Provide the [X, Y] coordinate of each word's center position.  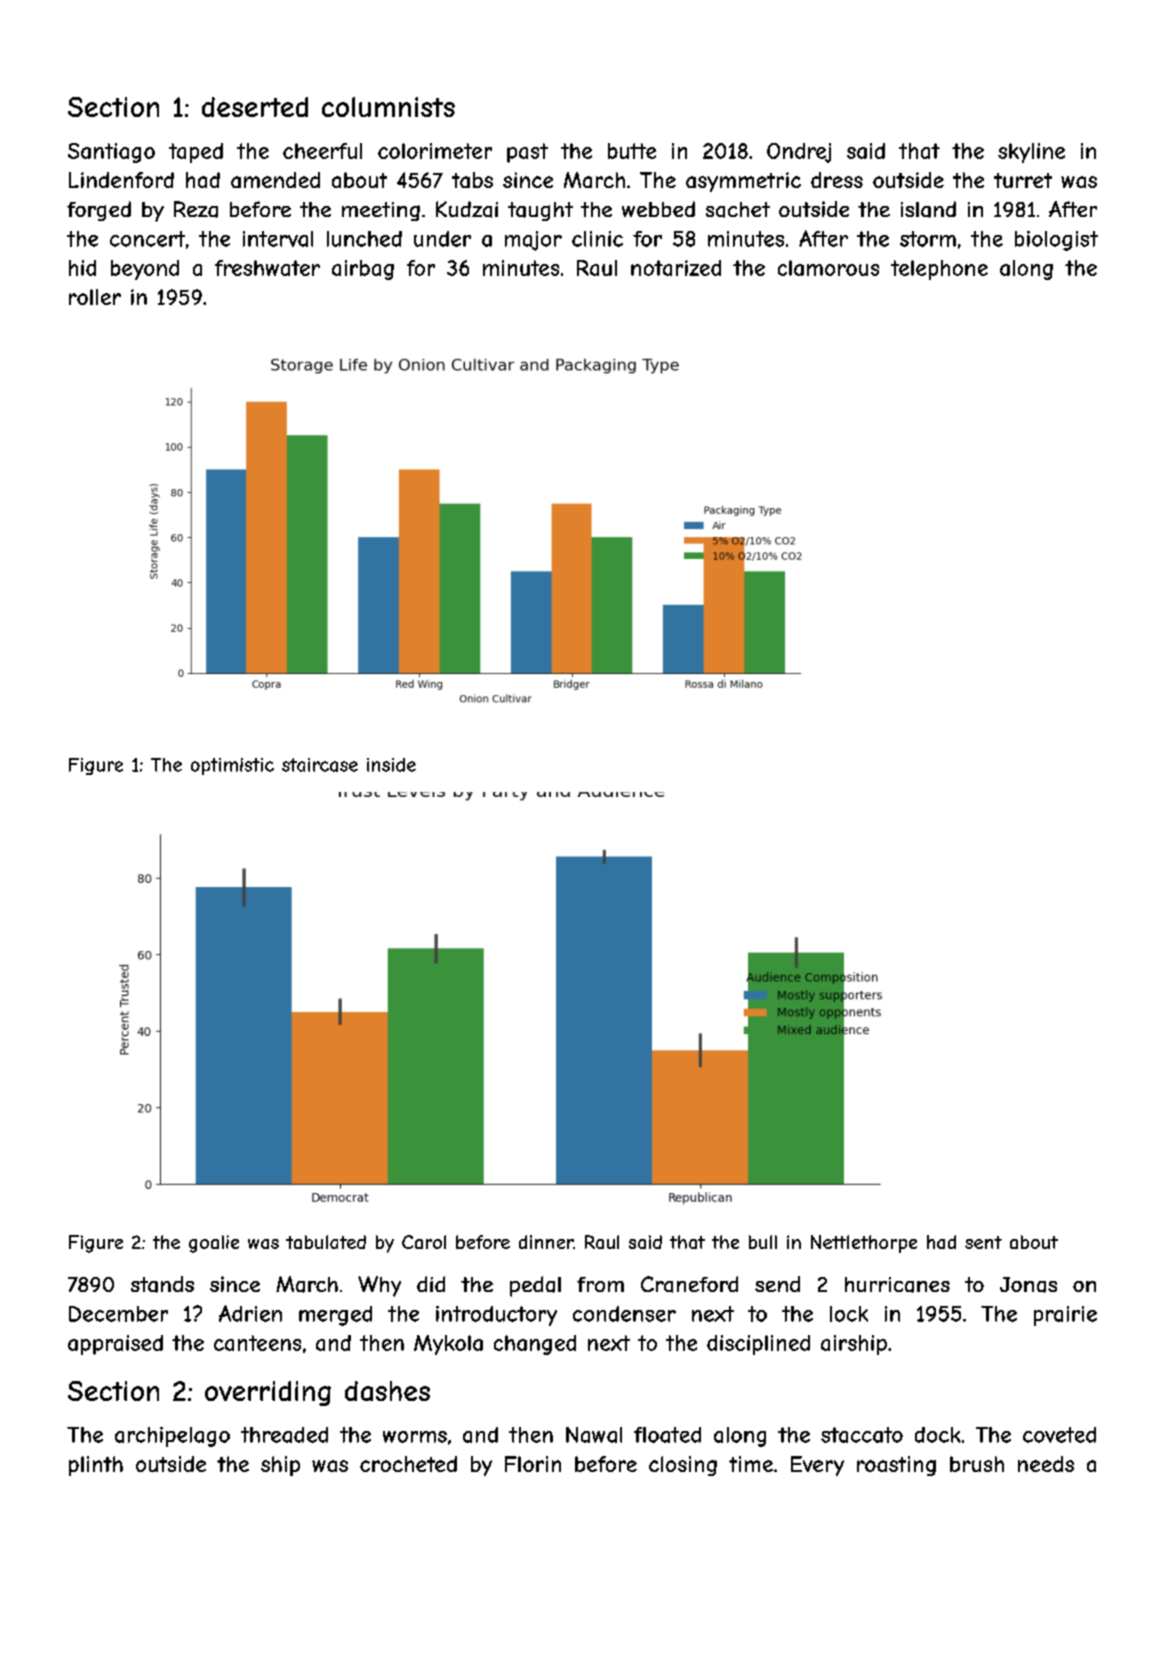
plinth [96, 1466]
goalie [214, 1244]
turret [1023, 180]
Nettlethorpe [864, 1244]
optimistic [232, 766]
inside [391, 765]
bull [763, 1242]
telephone [939, 270]
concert [147, 239]
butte [632, 151]
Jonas [1028, 1285]
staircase [320, 765]
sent [983, 1242]
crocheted [408, 1464]
